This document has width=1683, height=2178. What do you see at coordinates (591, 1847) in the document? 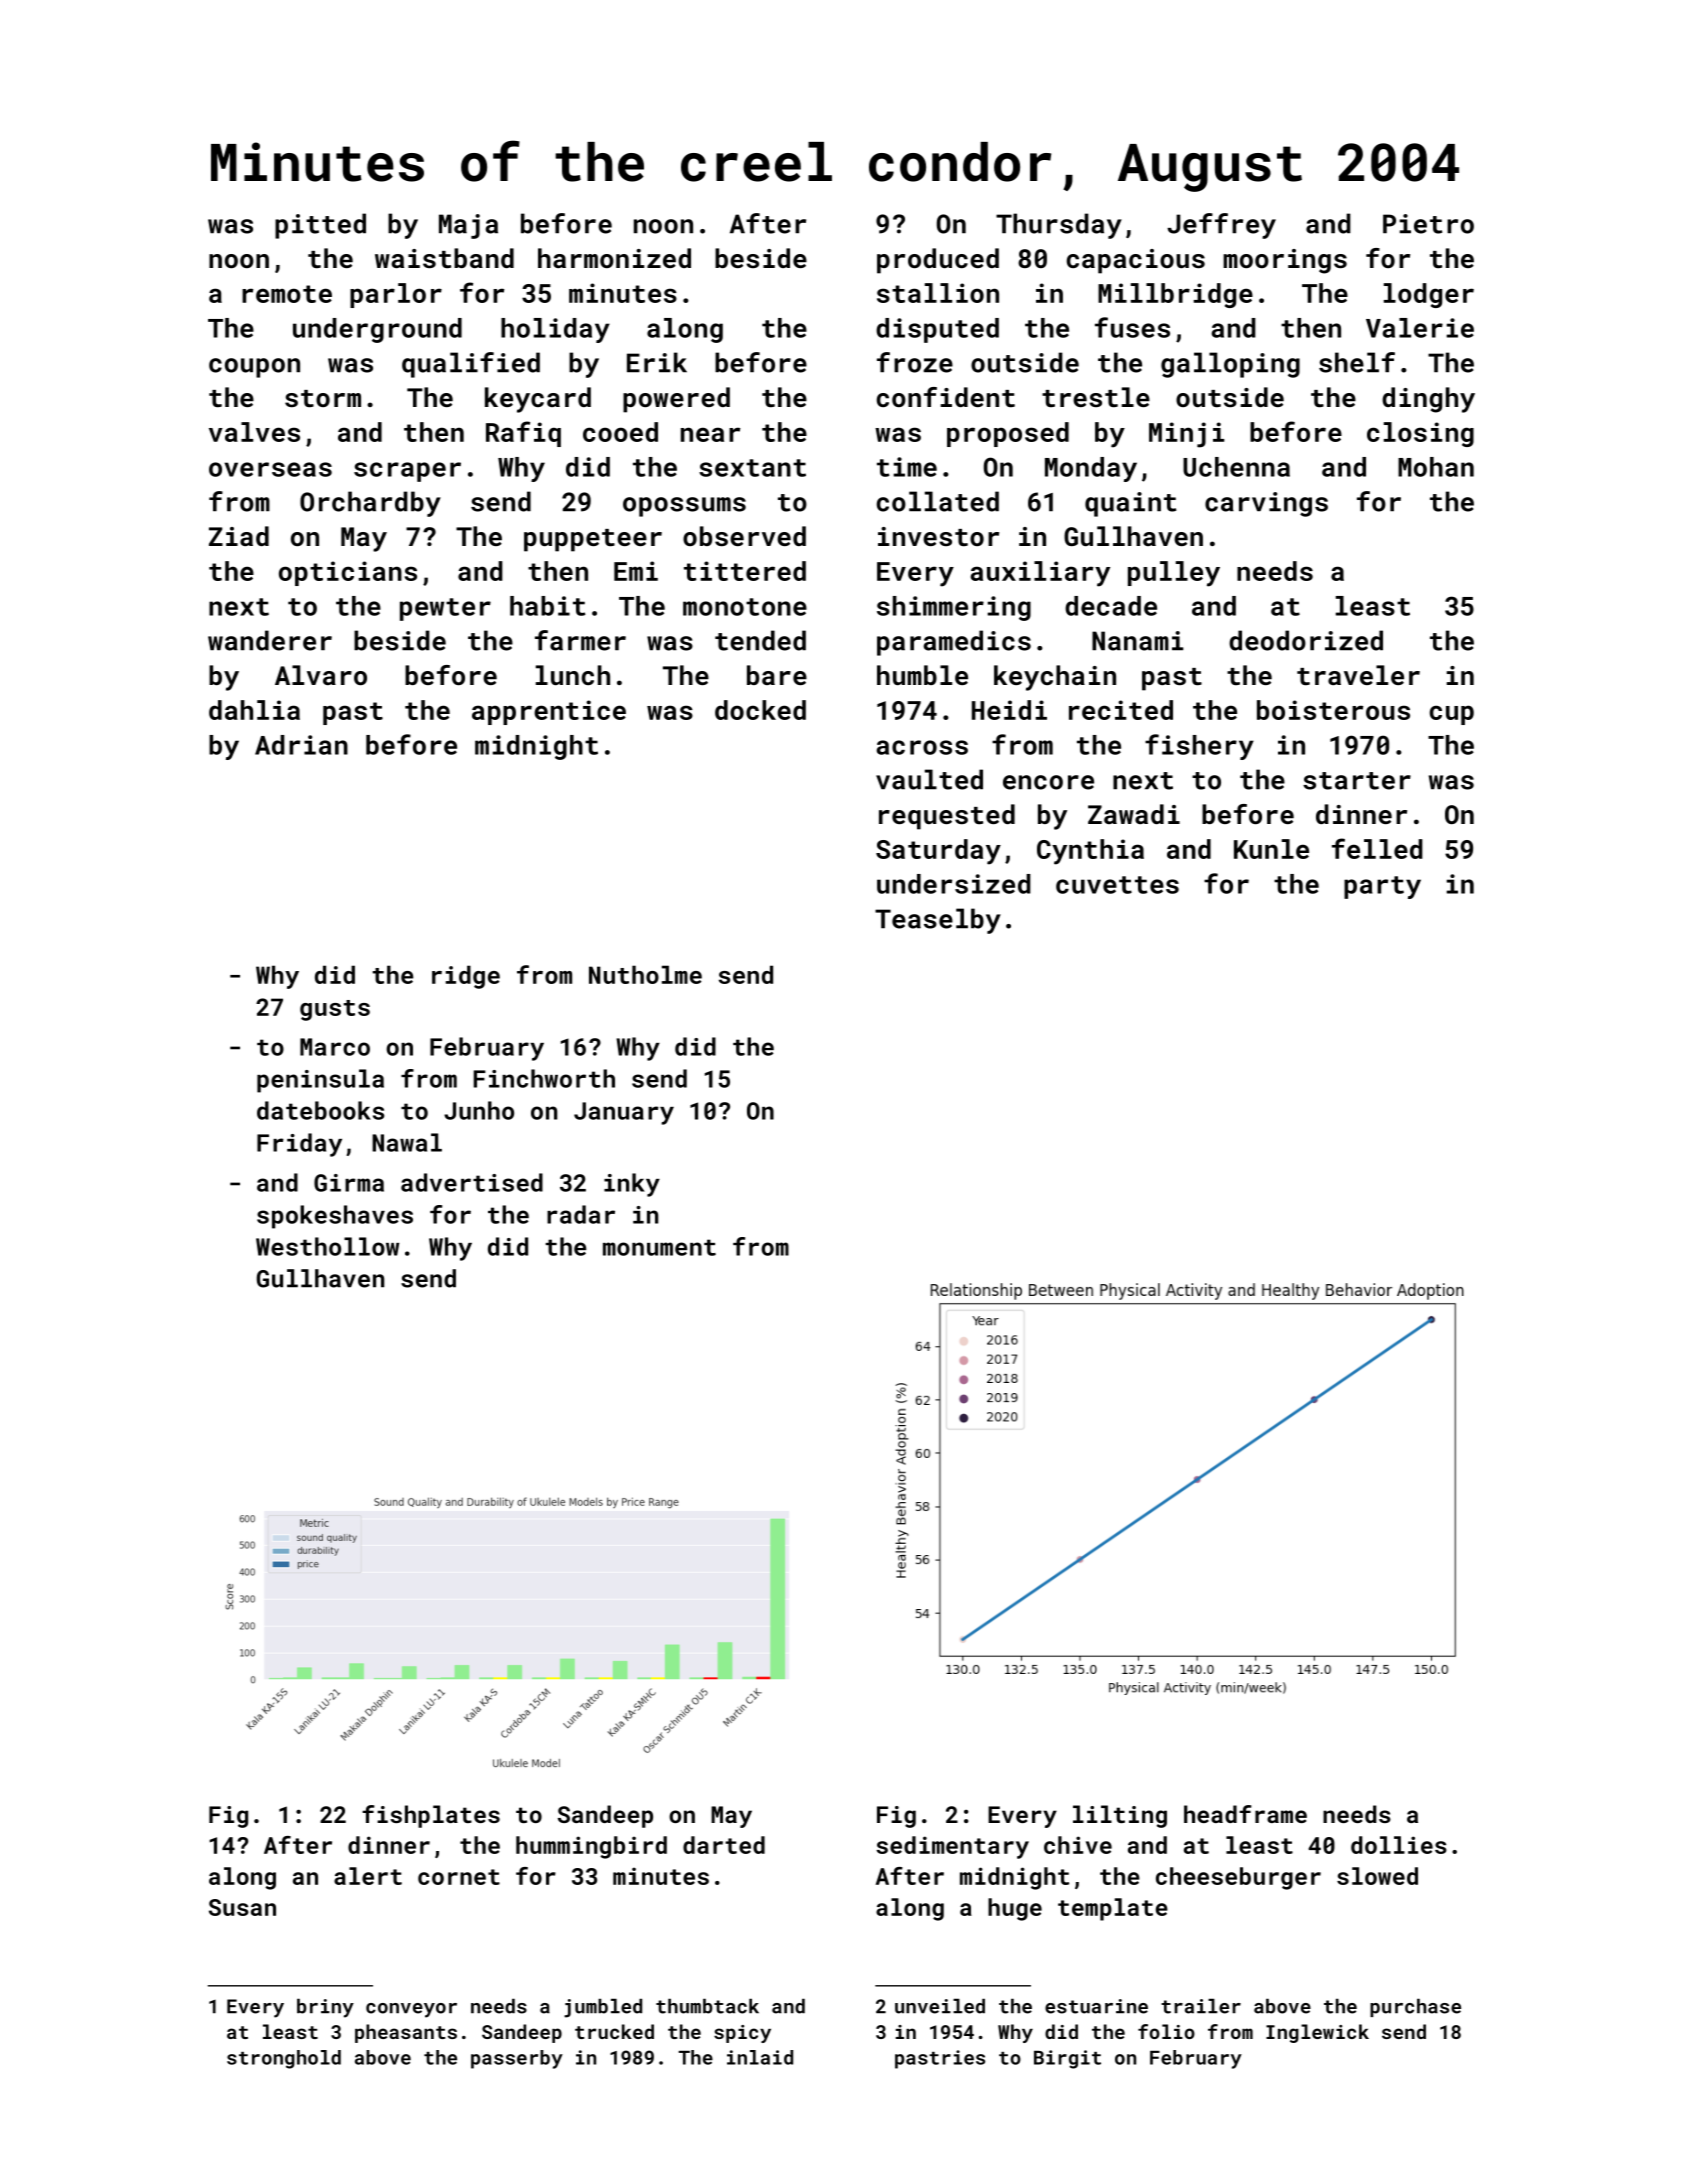
I see `hummingbird` at bounding box center [591, 1847].
